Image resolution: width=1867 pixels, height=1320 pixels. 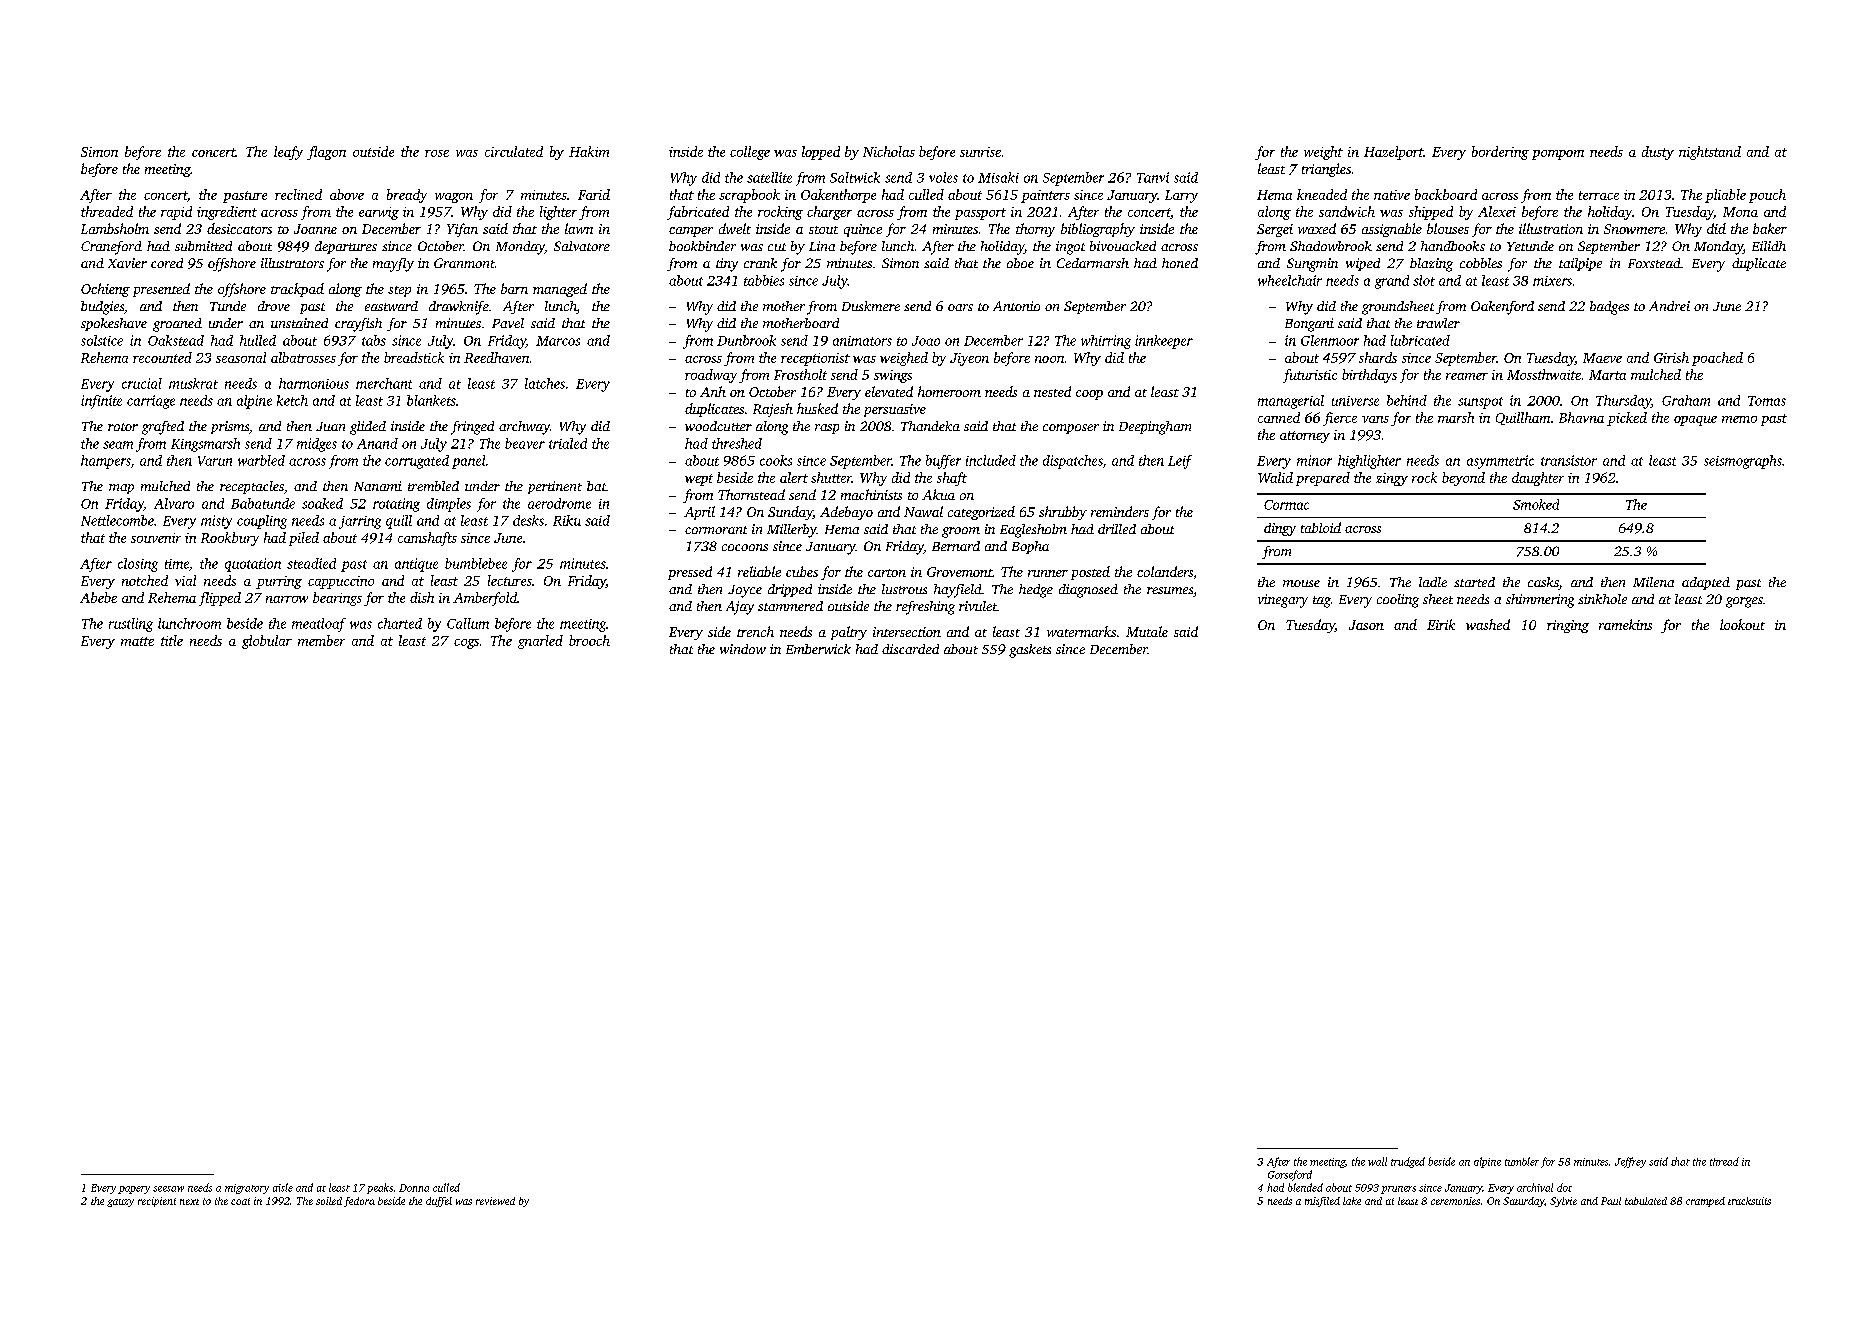 What do you see at coordinates (818, 649) in the document?
I see `Emberwick` at bounding box center [818, 649].
